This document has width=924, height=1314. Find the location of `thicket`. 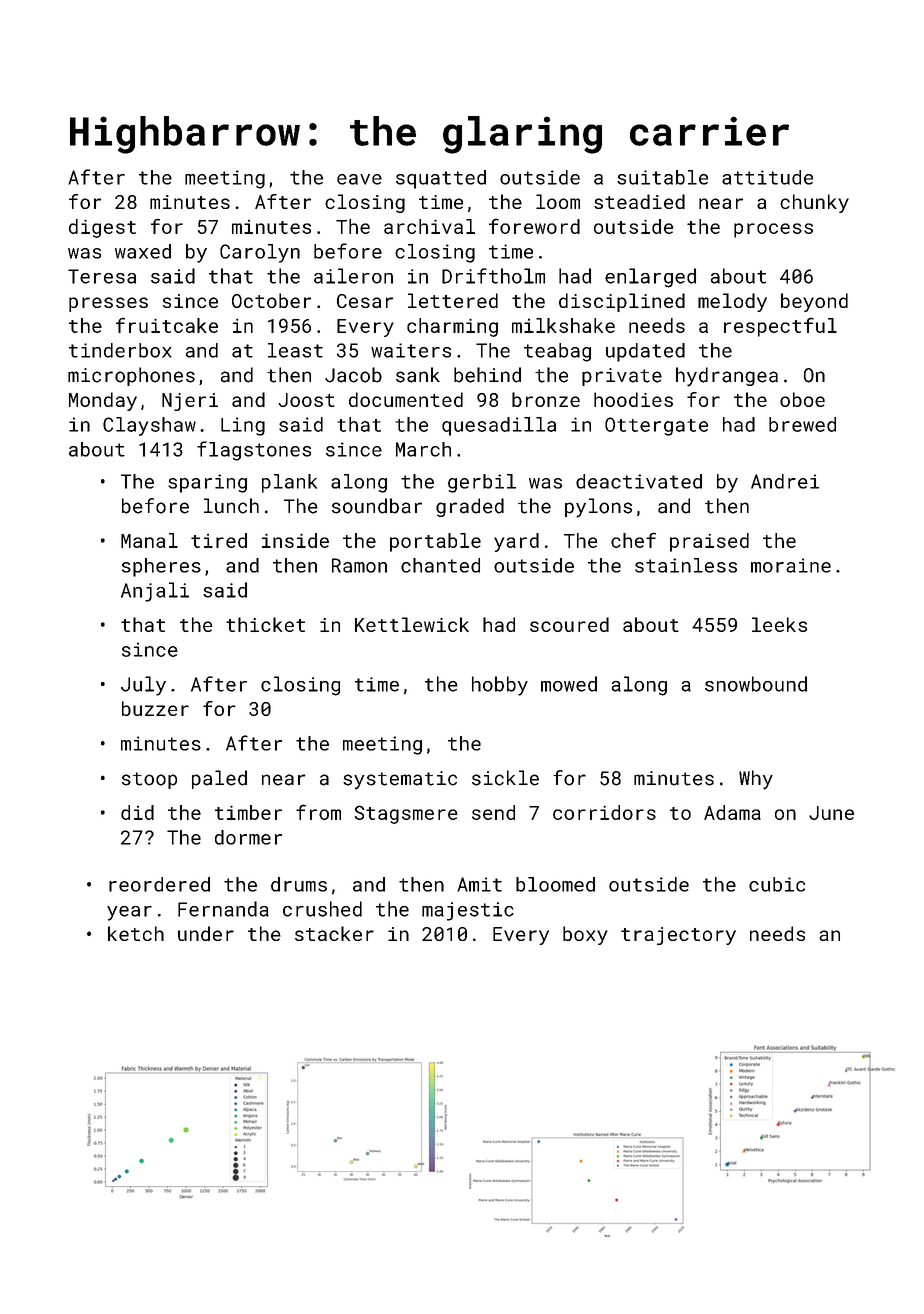

thicket is located at coordinates (265, 624).
